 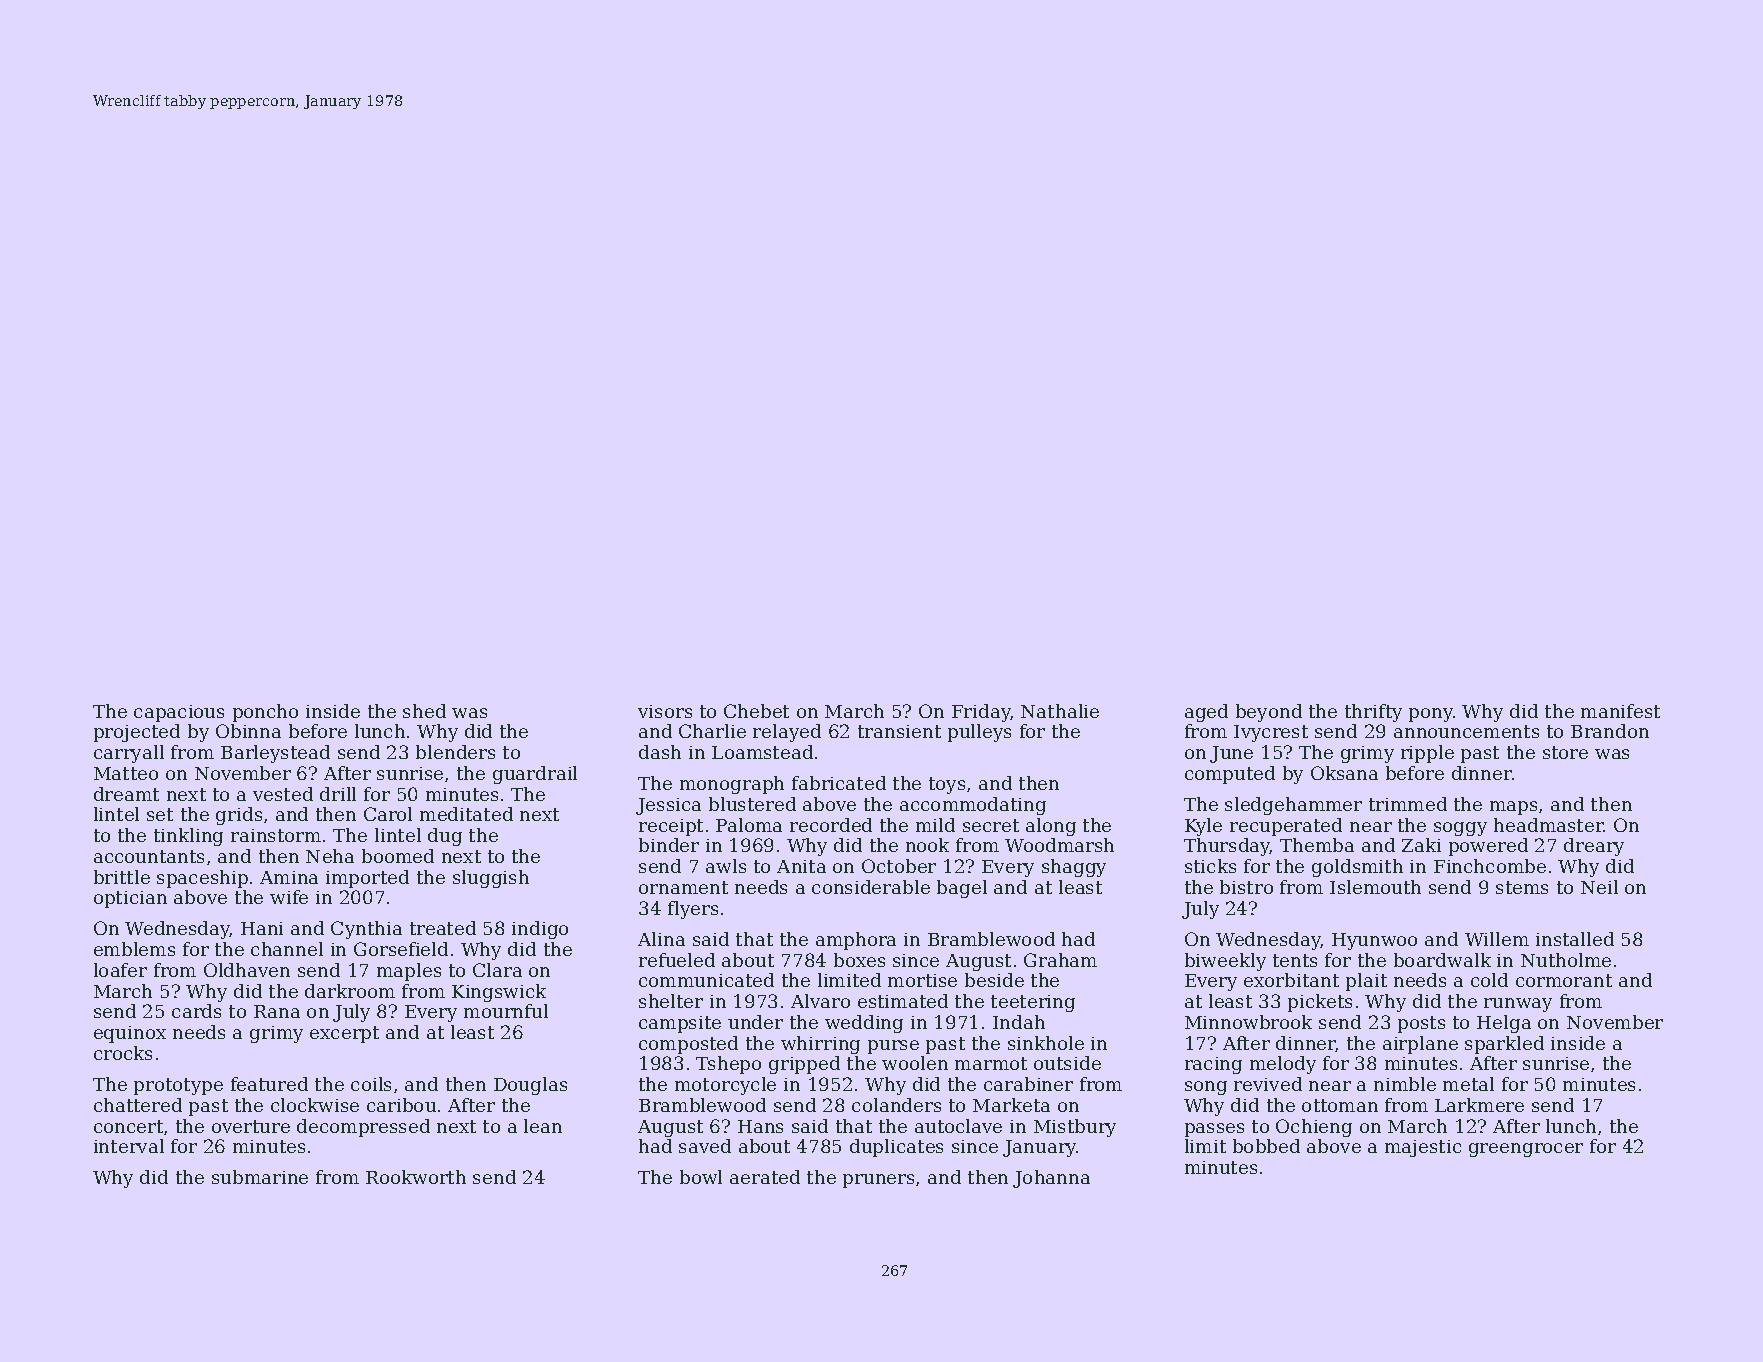 I want to click on ornament, so click(x=683, y=887).
